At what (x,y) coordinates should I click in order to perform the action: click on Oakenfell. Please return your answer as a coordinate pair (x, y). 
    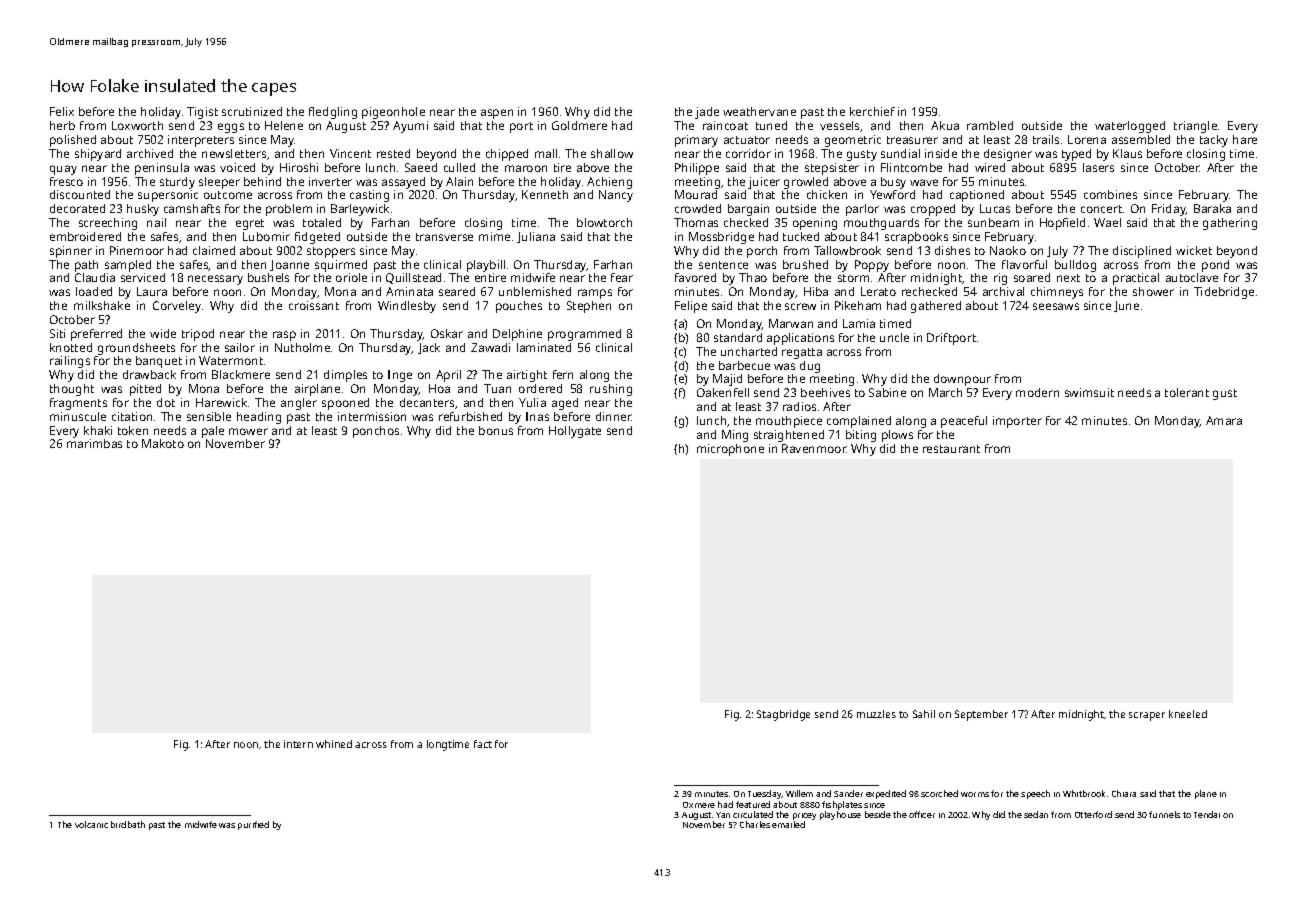
    Looking at the image, I should click on (723, 392).
